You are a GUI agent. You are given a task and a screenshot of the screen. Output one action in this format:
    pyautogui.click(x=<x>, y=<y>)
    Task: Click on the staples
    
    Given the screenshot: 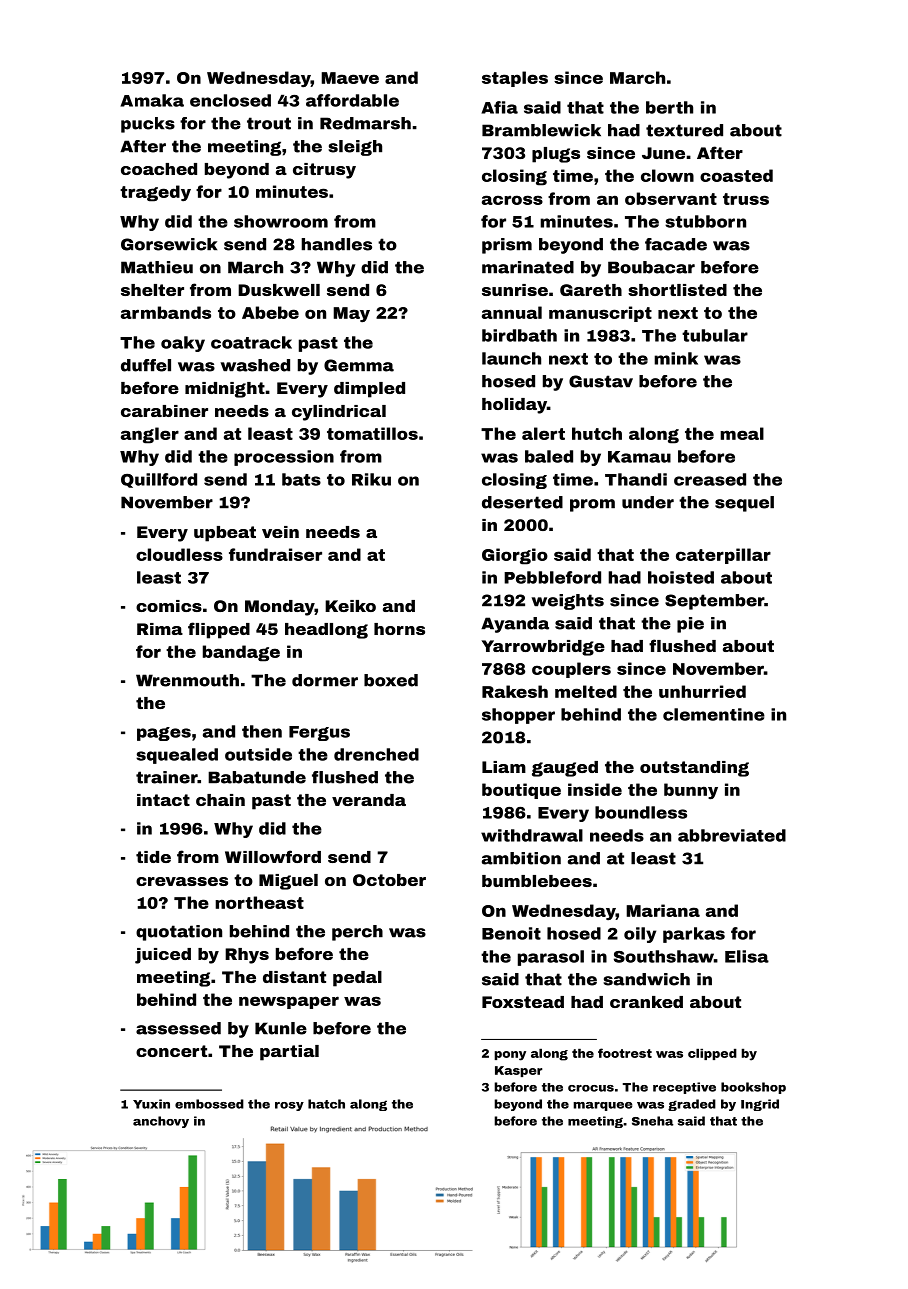 What is the action you would take?
    pyautogui.click(x=515, y=79)
